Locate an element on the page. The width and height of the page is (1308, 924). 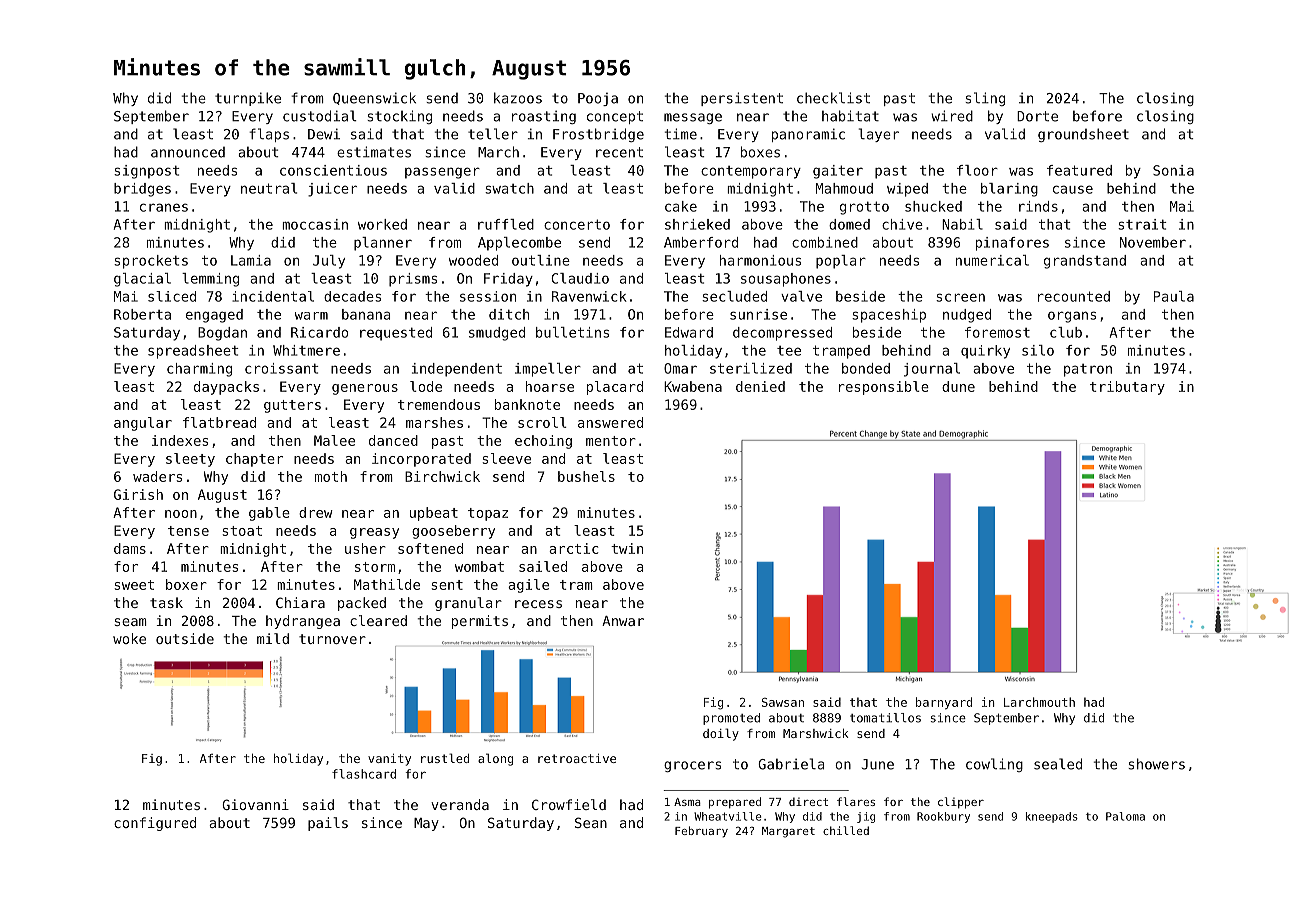
tributary is located at coordinates (1127, 388).
